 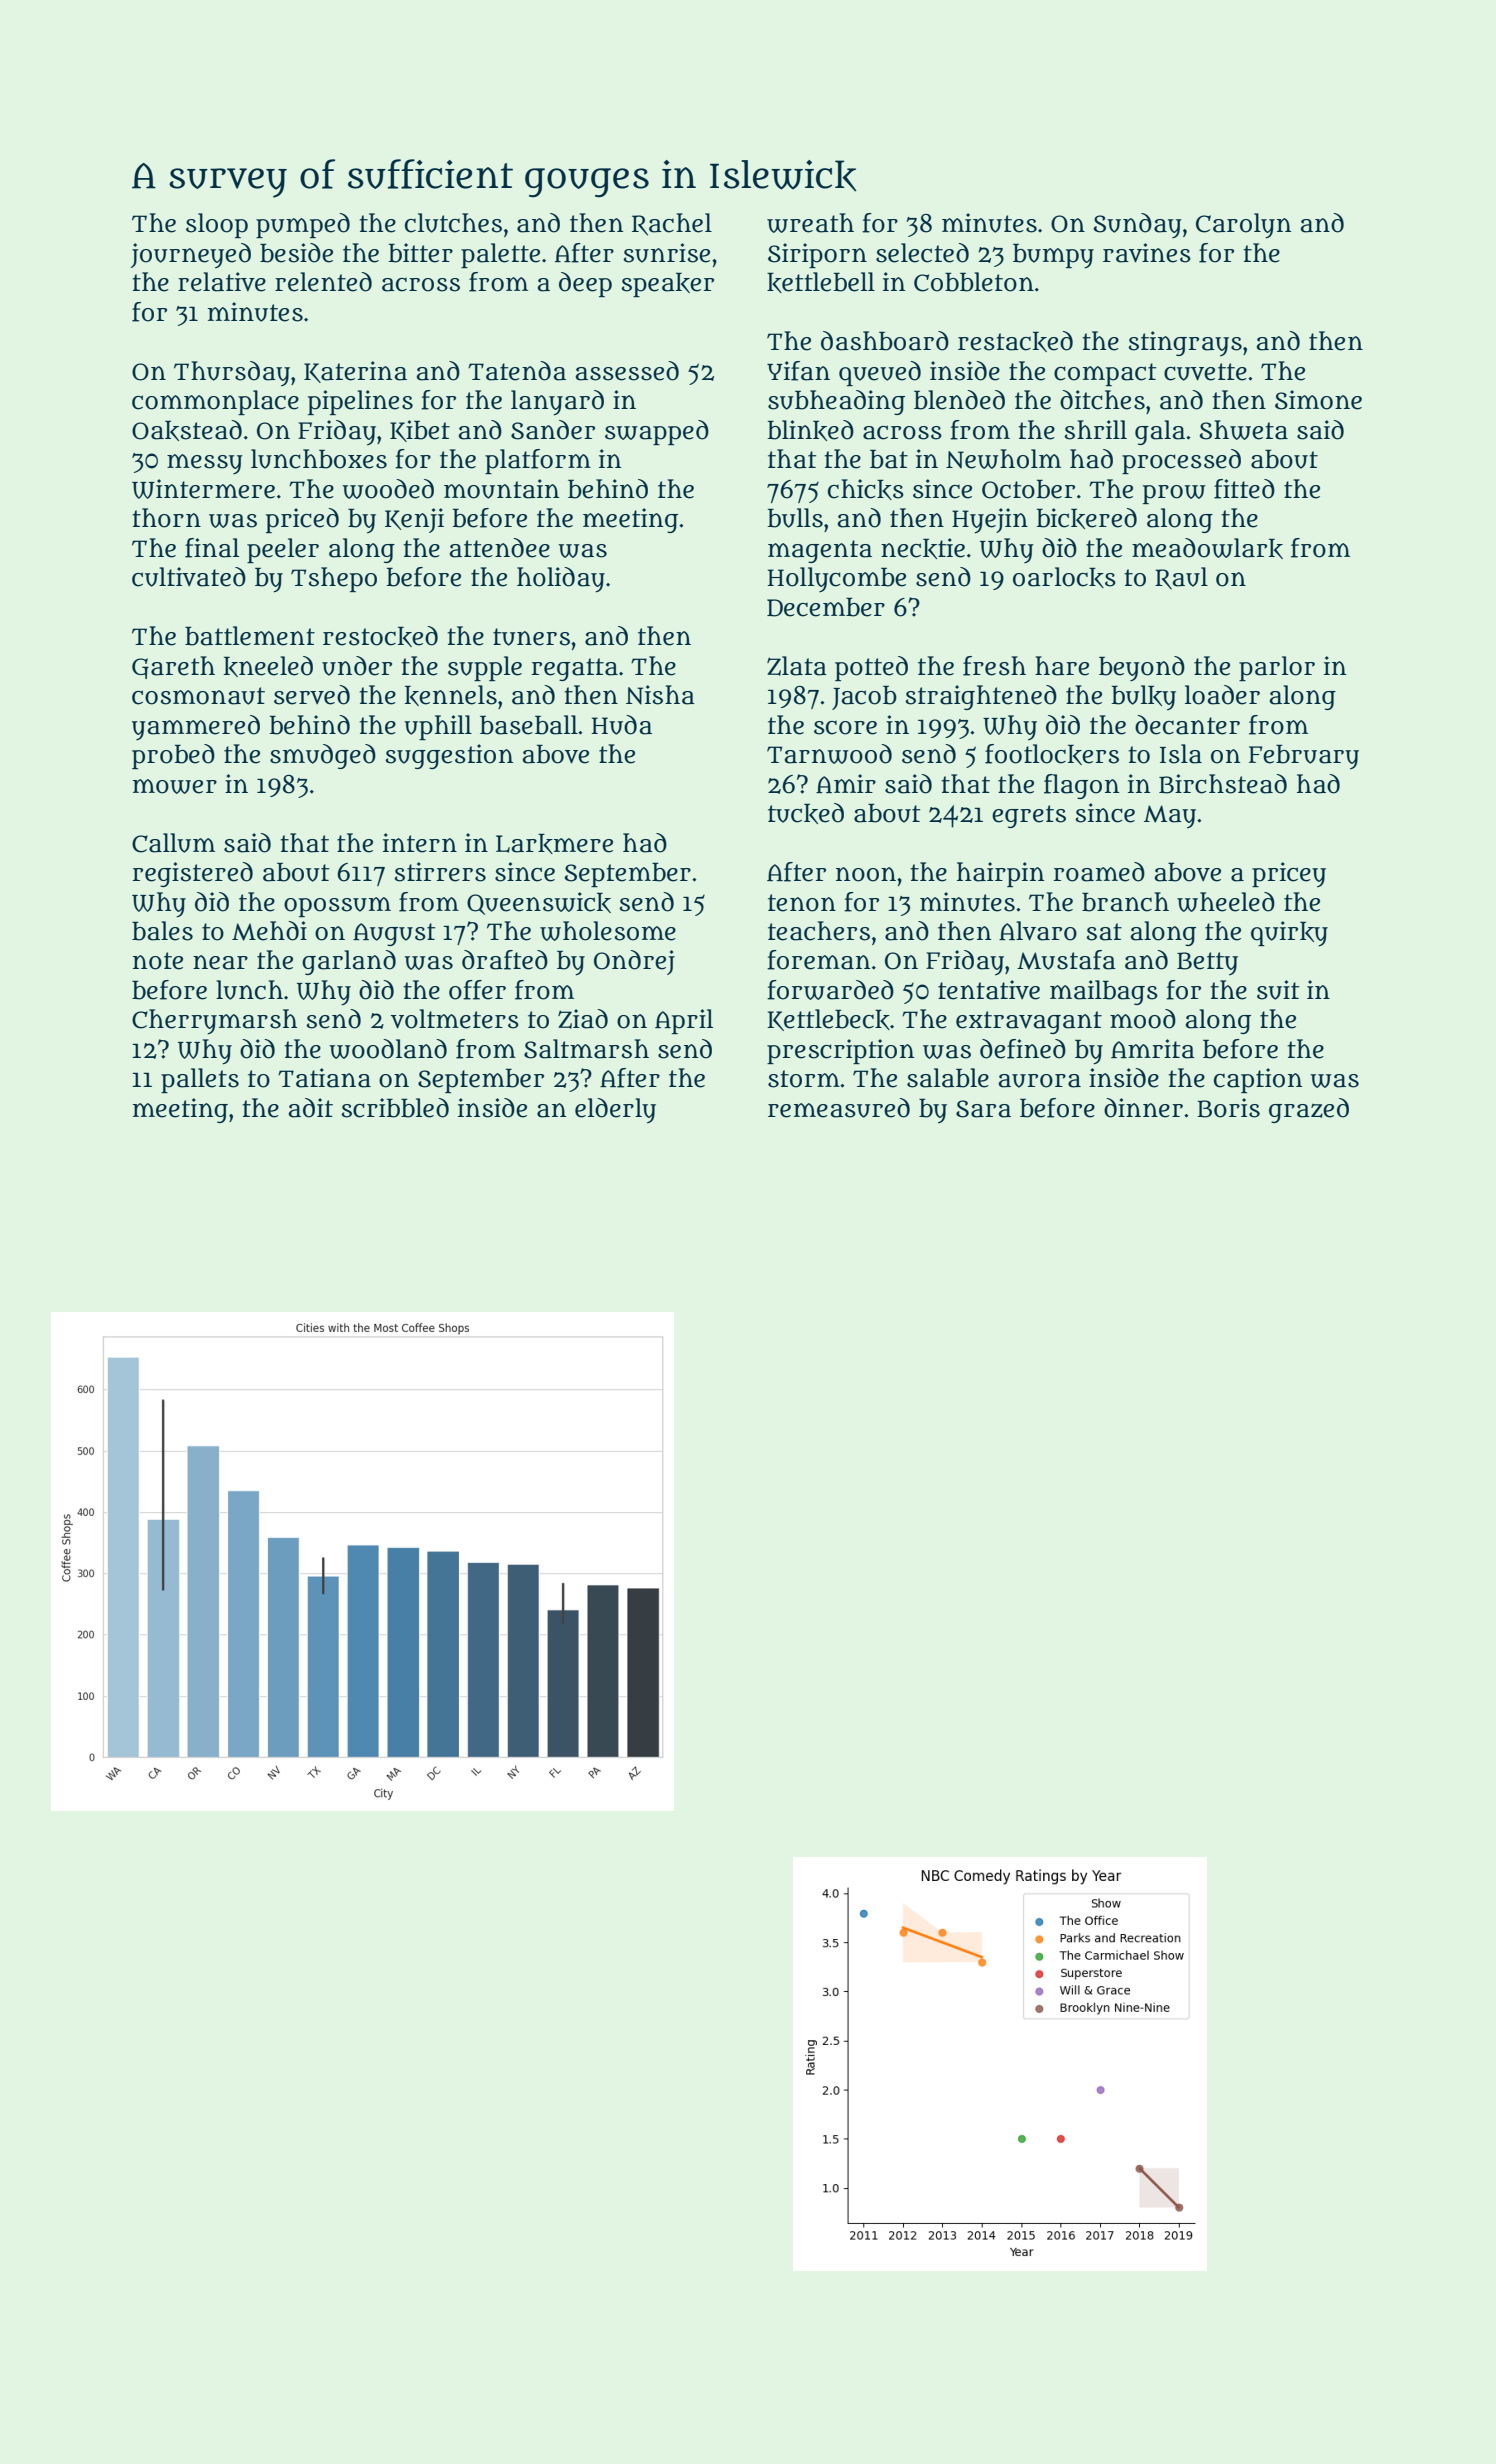 What do you see at coordinates (1160, 432) in the screenshot?
I see `gala` at bounding box center [1160, 432].
